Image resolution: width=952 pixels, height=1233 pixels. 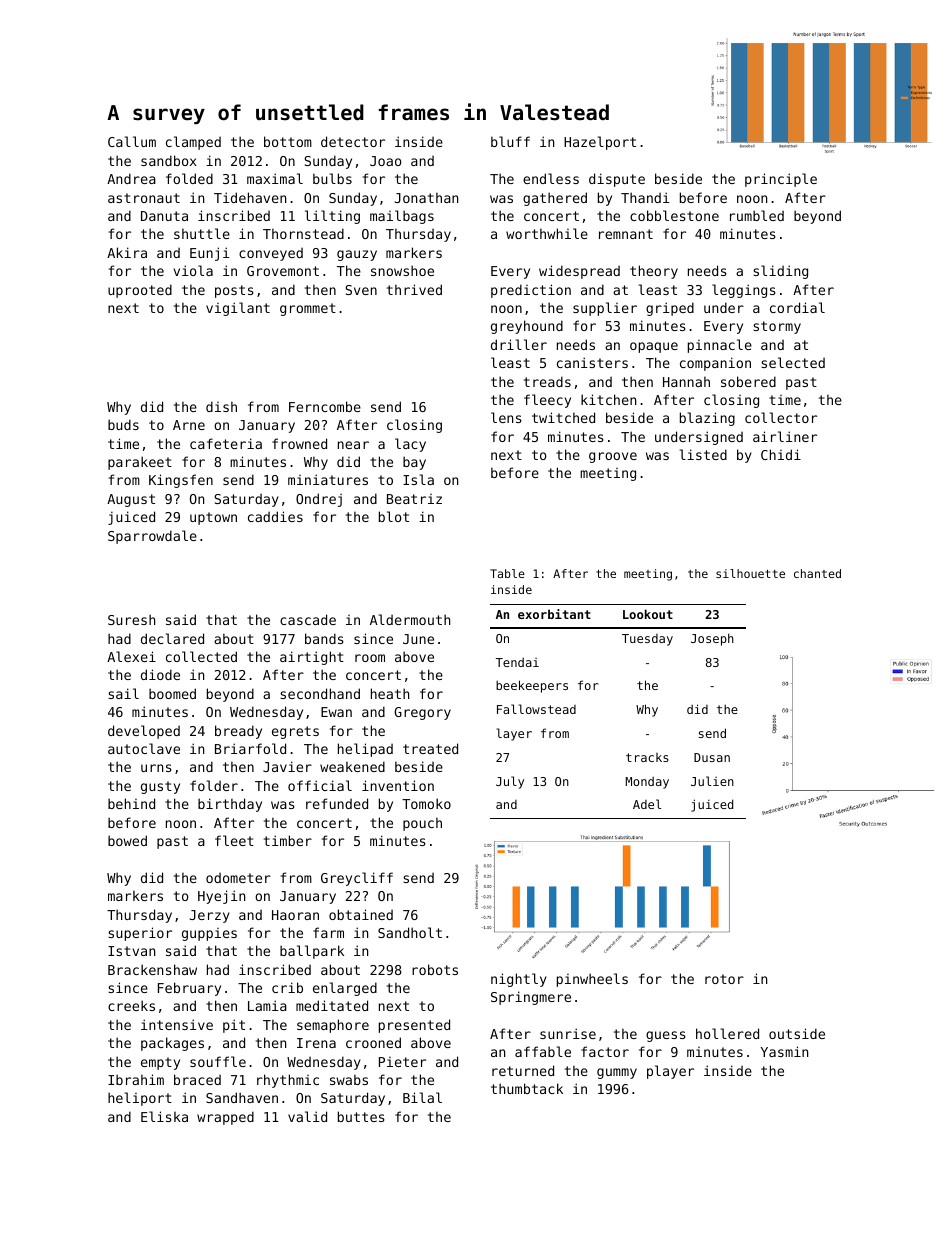 What do you see at coordinates (422, 1097) in the screenshot?
I see `Bilal` at bounding box center [422, 1097].
